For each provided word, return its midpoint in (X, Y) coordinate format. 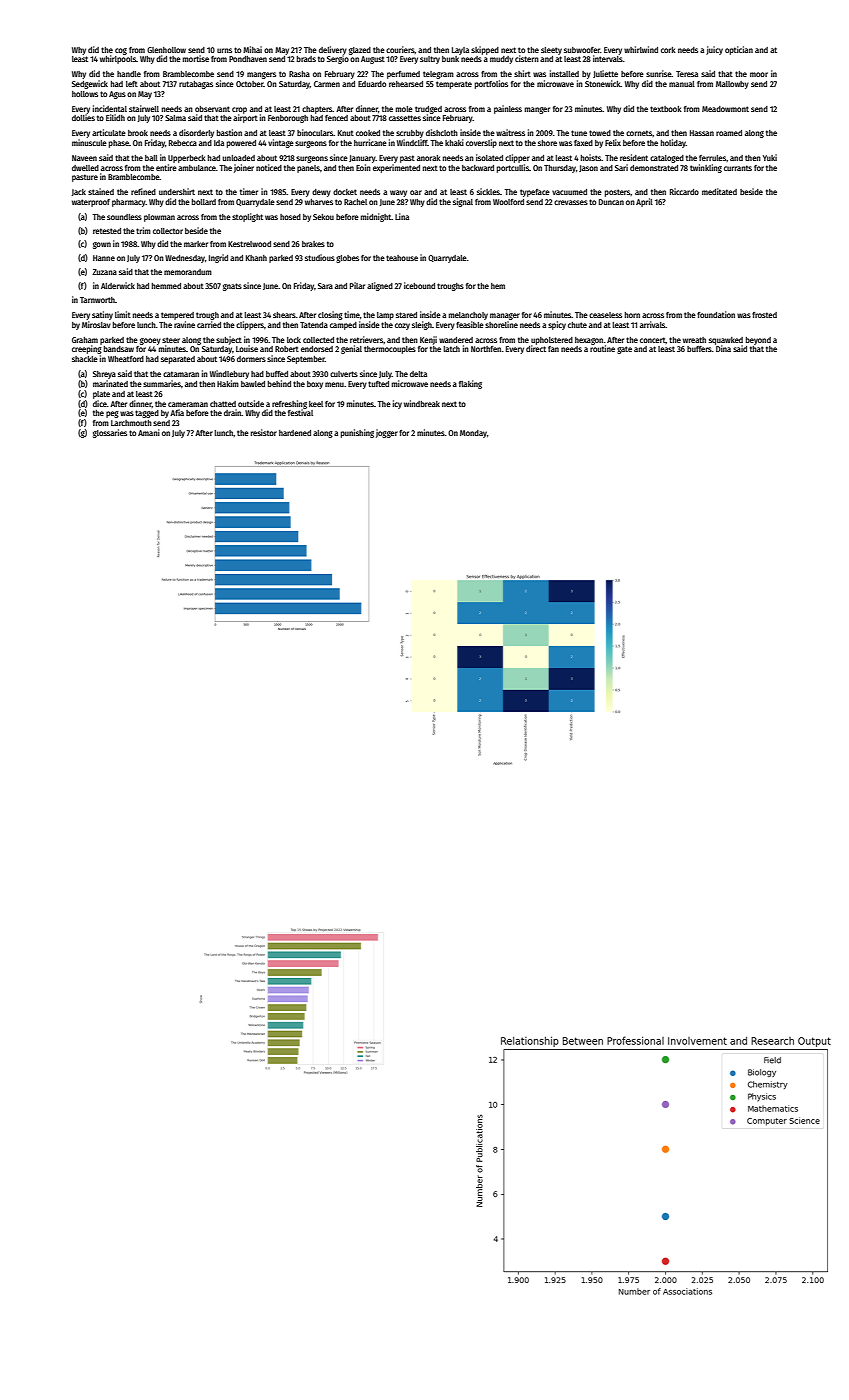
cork (668, 50)
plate (101, 395)
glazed (360, 51)
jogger (387, 433)
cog (121, 51)
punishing (357, 433)
